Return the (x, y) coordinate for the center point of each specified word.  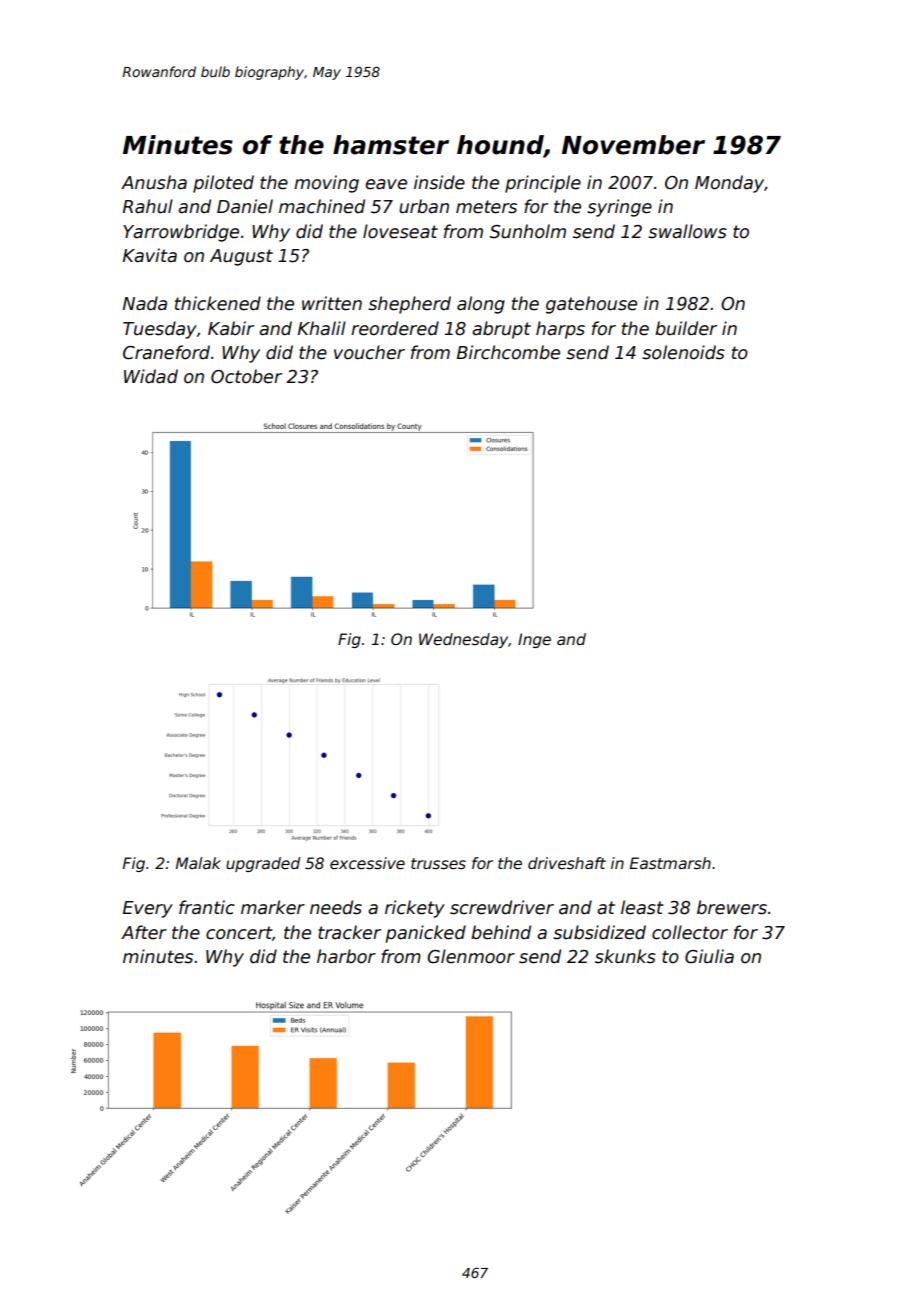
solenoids (683, 352)
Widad (151, 376)
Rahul (148, 206)
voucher (369, 352)
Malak (198, 863)
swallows (687, 231)
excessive (367, 863)
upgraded (263, 864)
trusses (438, 864)
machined (322, 206)
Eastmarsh (670, 863)
